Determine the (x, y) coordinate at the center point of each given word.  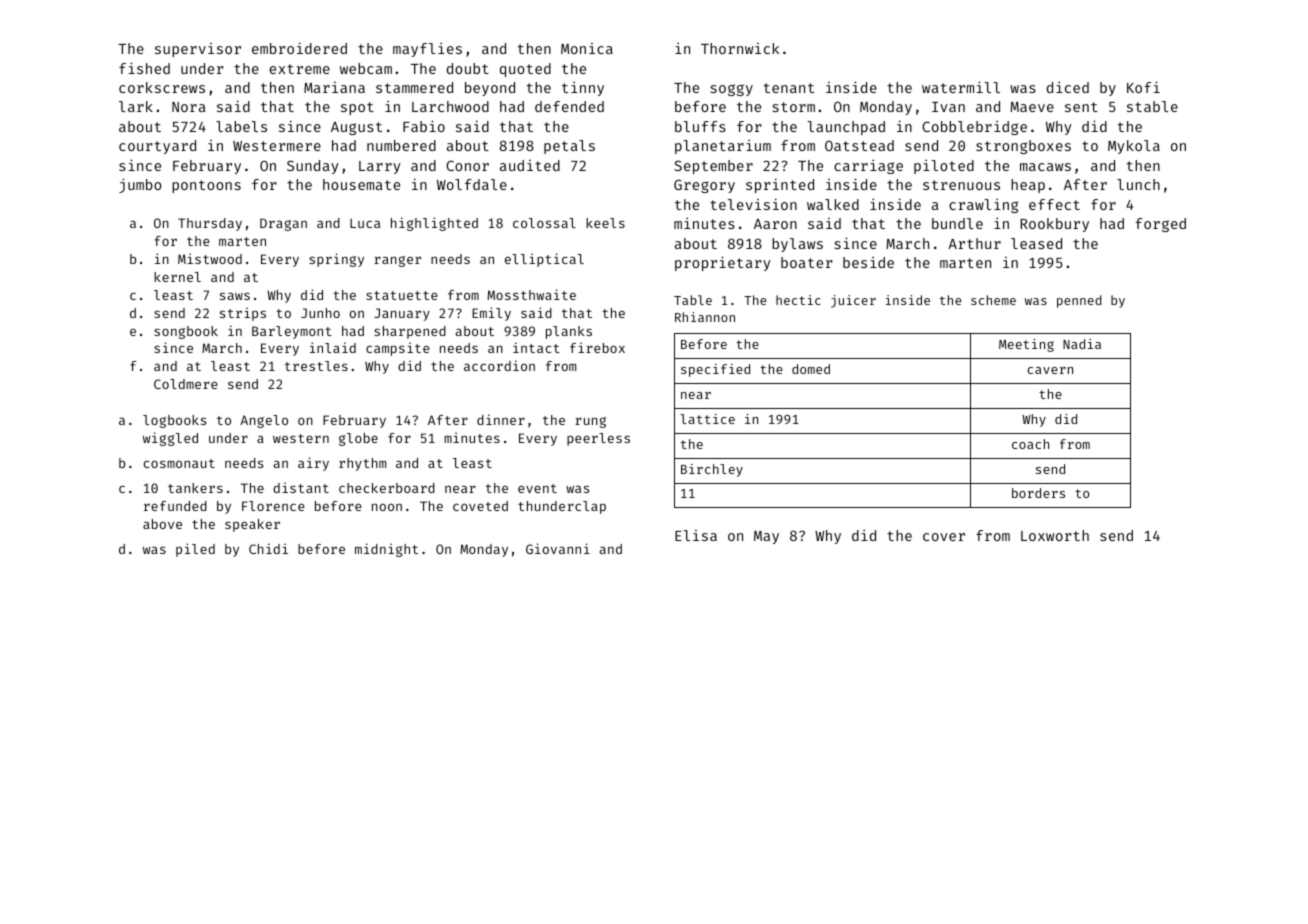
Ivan (948, 107)
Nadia (1082, 344)
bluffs (700, 126)
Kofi (1143, 87)
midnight (386, 550)
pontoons (206, 186)
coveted (480, 506)
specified (715, 370)
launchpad (846, 128)
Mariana (334, 87)
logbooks (174, 421)
